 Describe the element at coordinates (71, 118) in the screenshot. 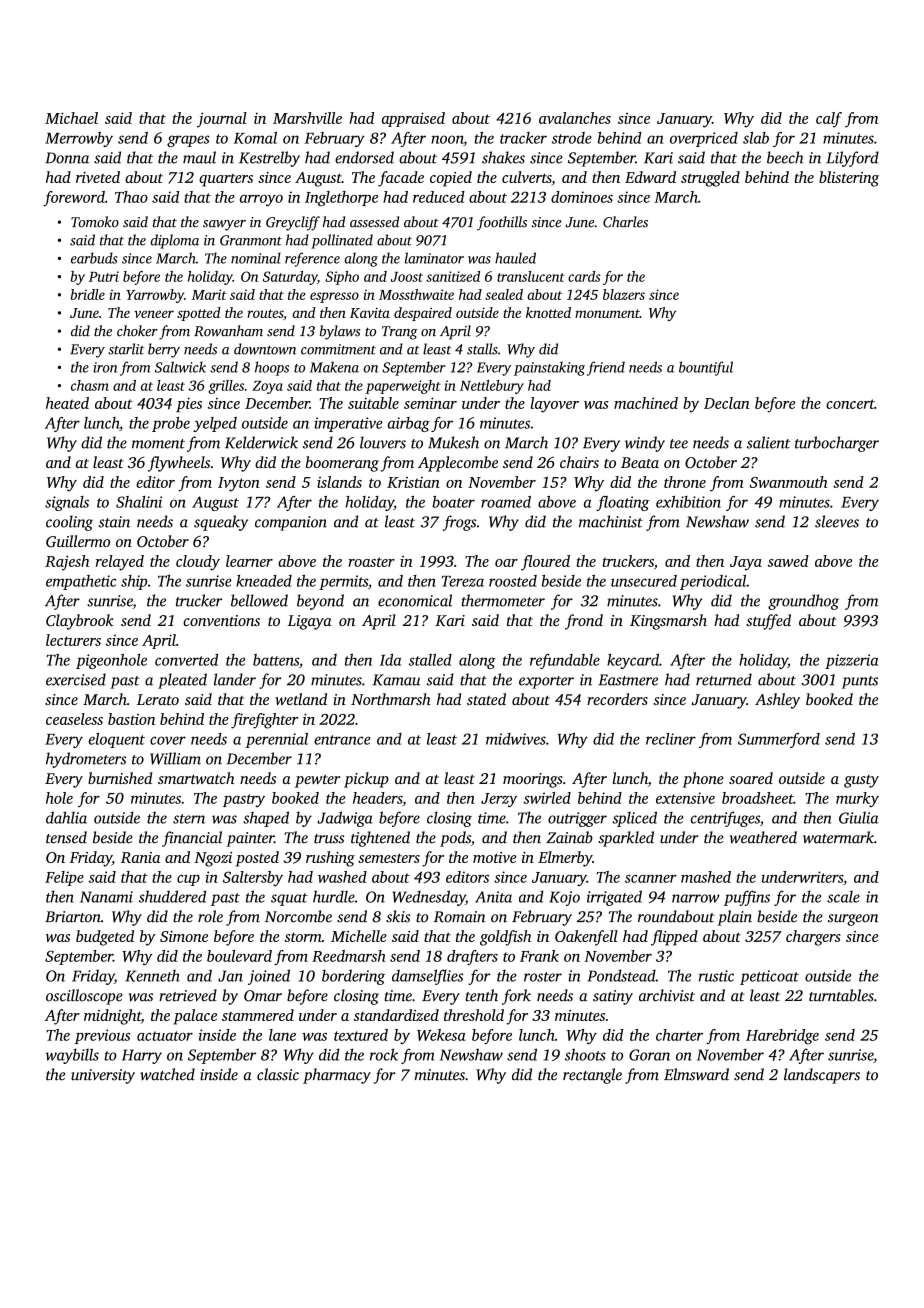

I see `Michael` at that location.
